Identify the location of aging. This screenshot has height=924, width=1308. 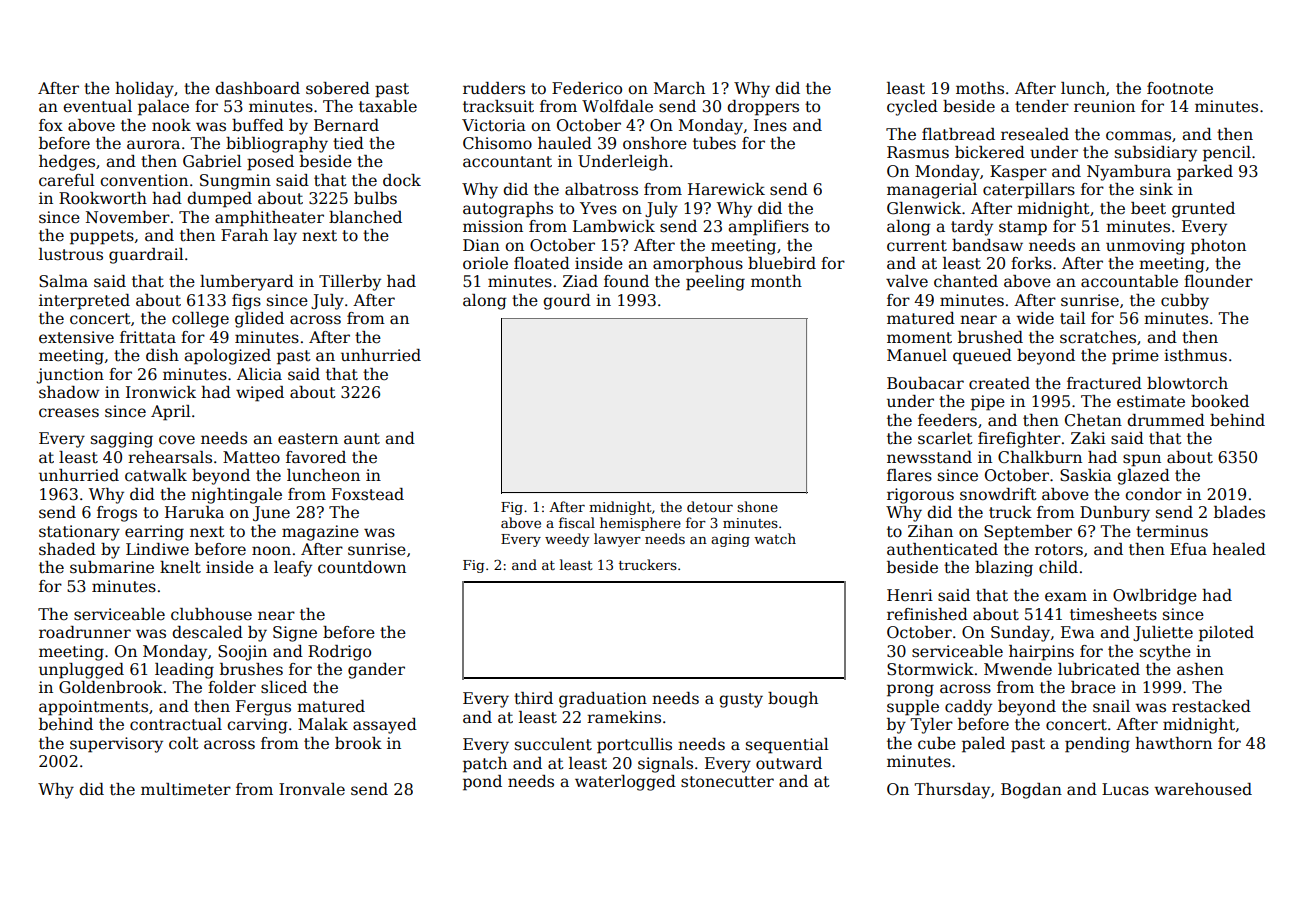
(730, 540).
